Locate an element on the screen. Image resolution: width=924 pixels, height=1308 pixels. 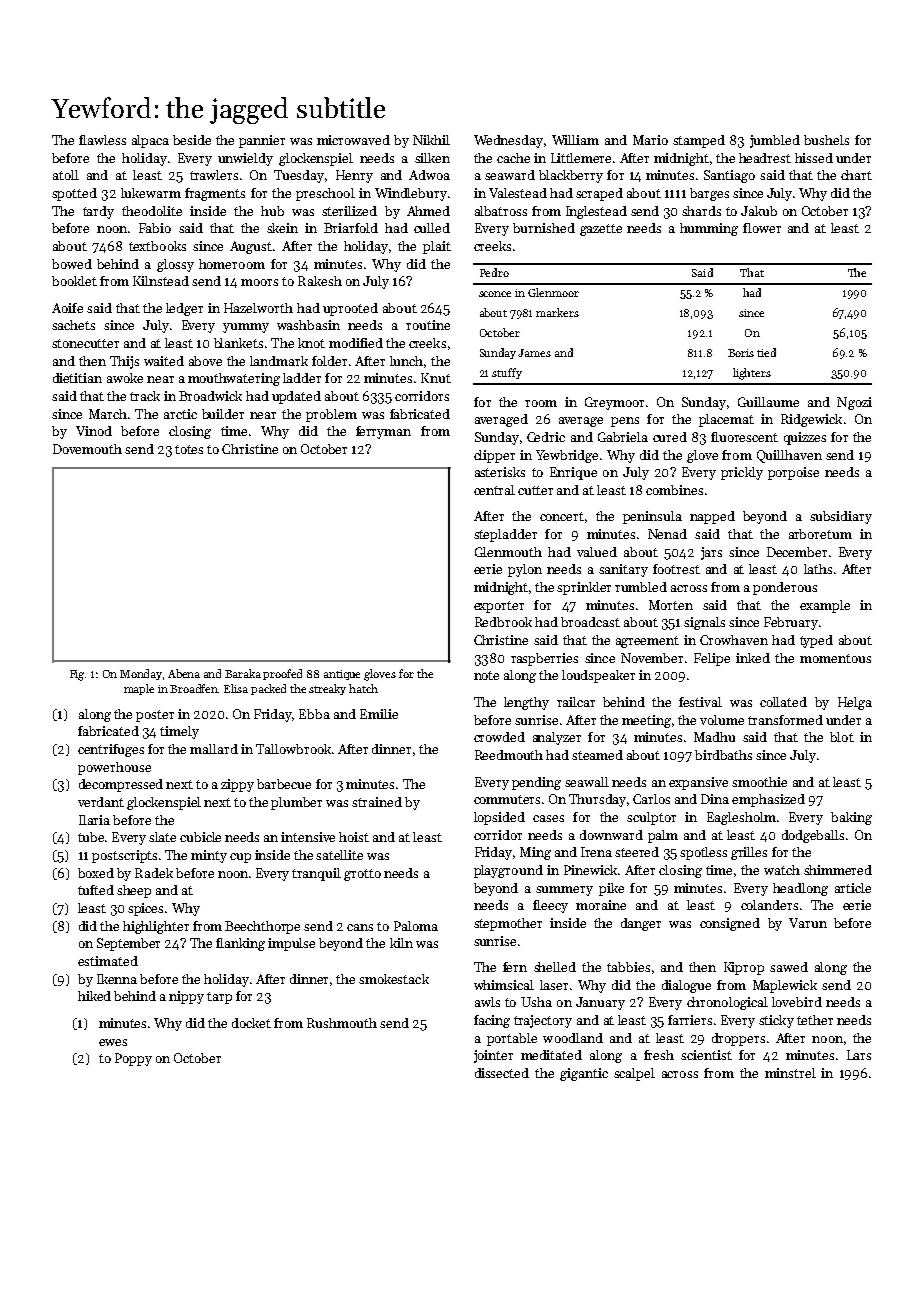
pens is located at coordinates (625, 422).
